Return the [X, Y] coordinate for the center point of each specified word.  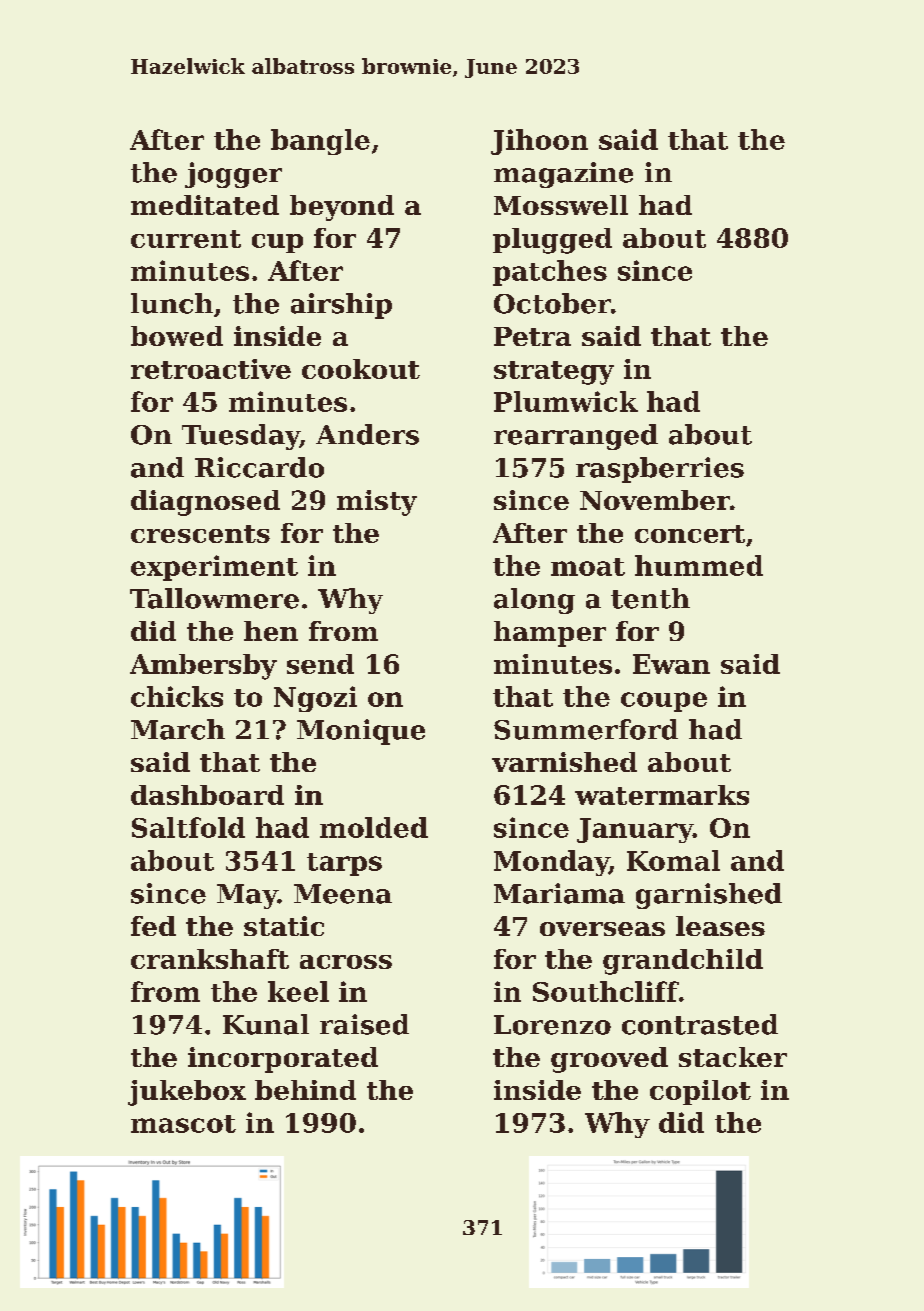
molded [374, 827]
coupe [664, 702]
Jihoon [539, 142]
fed [153, 926]
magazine [563, 175]
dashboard [207, 795]
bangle [320, 142]
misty [377, 503]
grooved [609, 1060]
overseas [602, 929]
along [534, 601]
